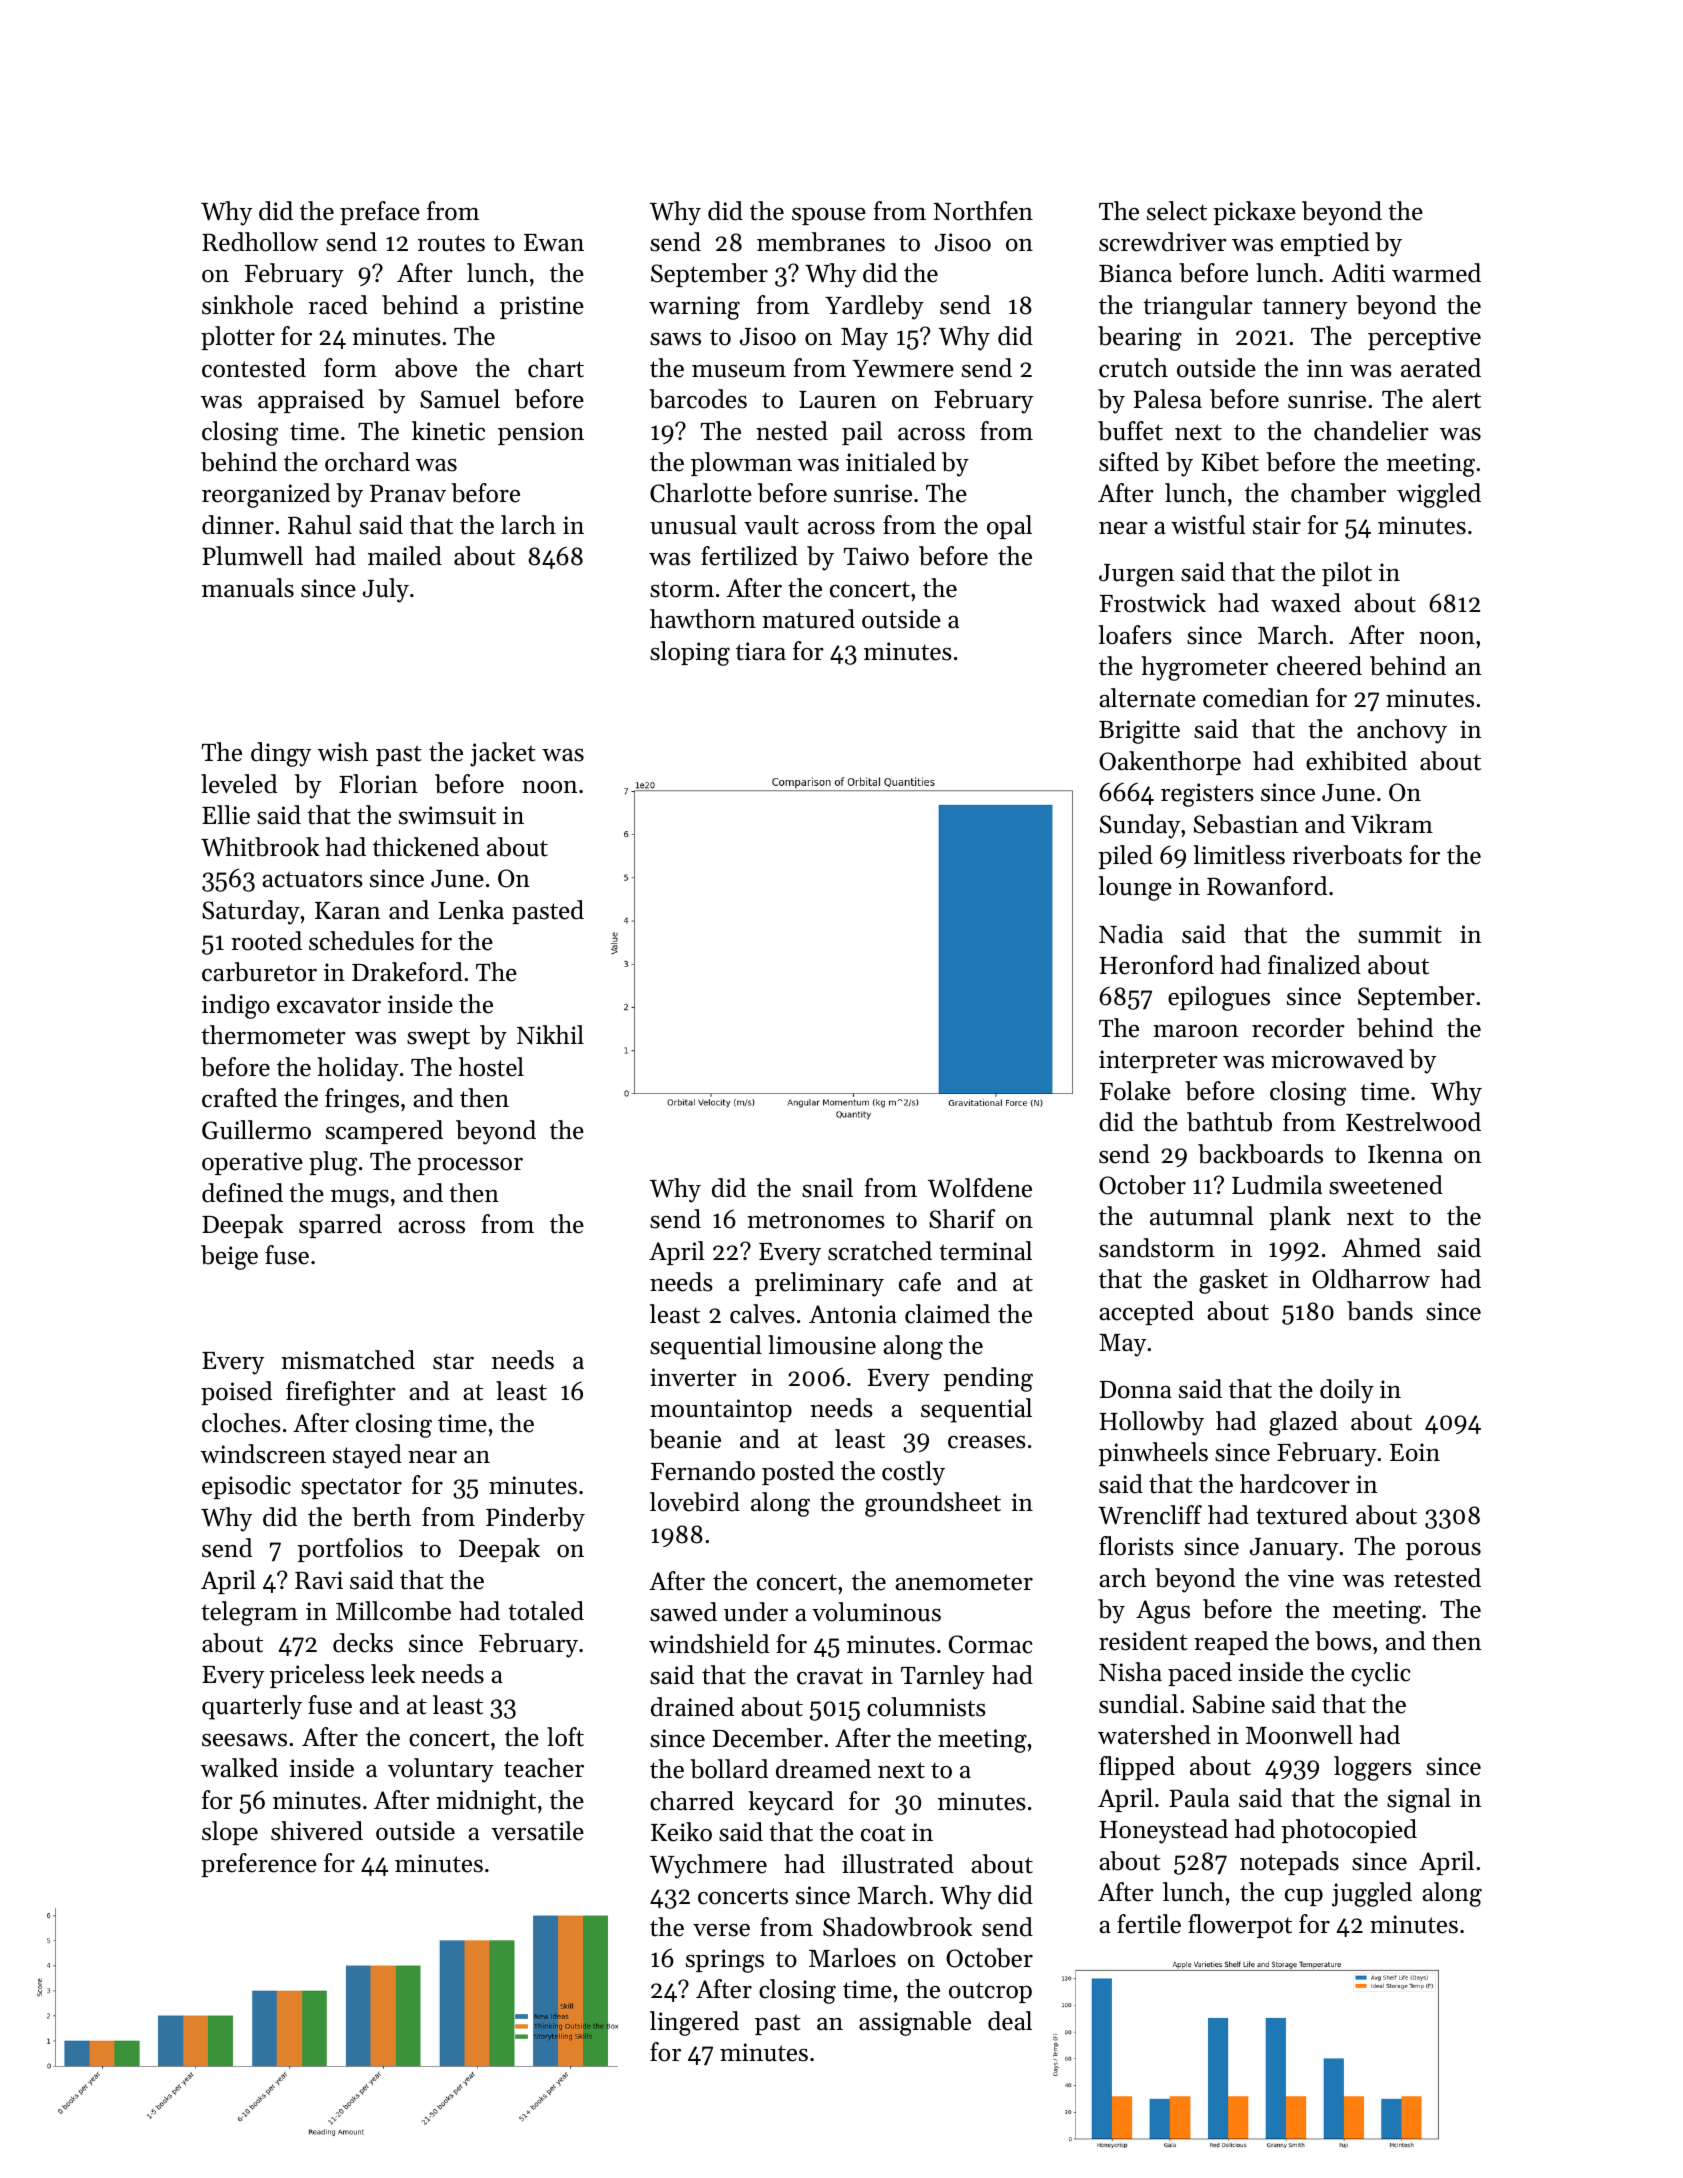 The image size is (1683, 2178). I want to click on summit, so click(1400, 934).
